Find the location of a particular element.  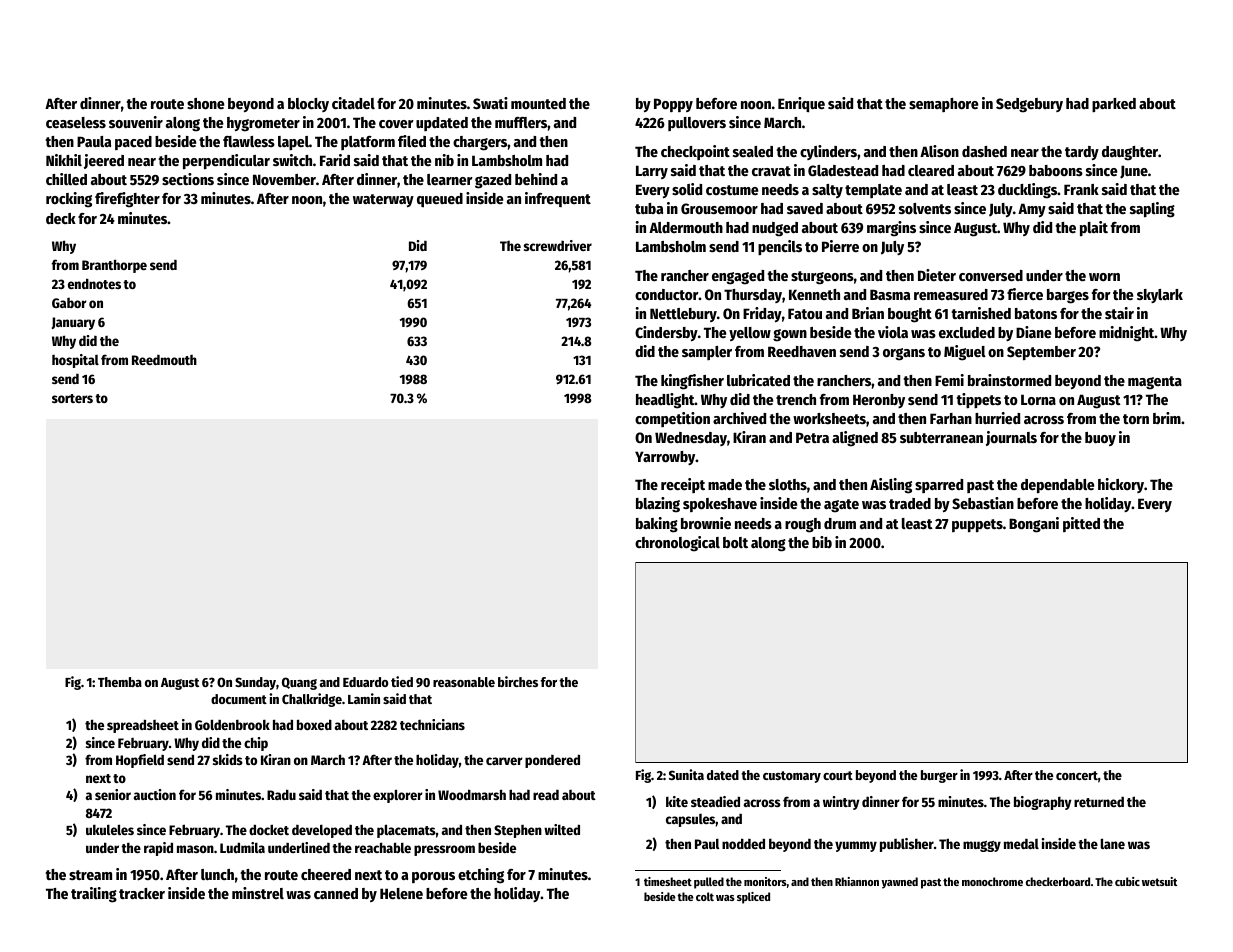

magenta is located at coordinates (1155, 383).
